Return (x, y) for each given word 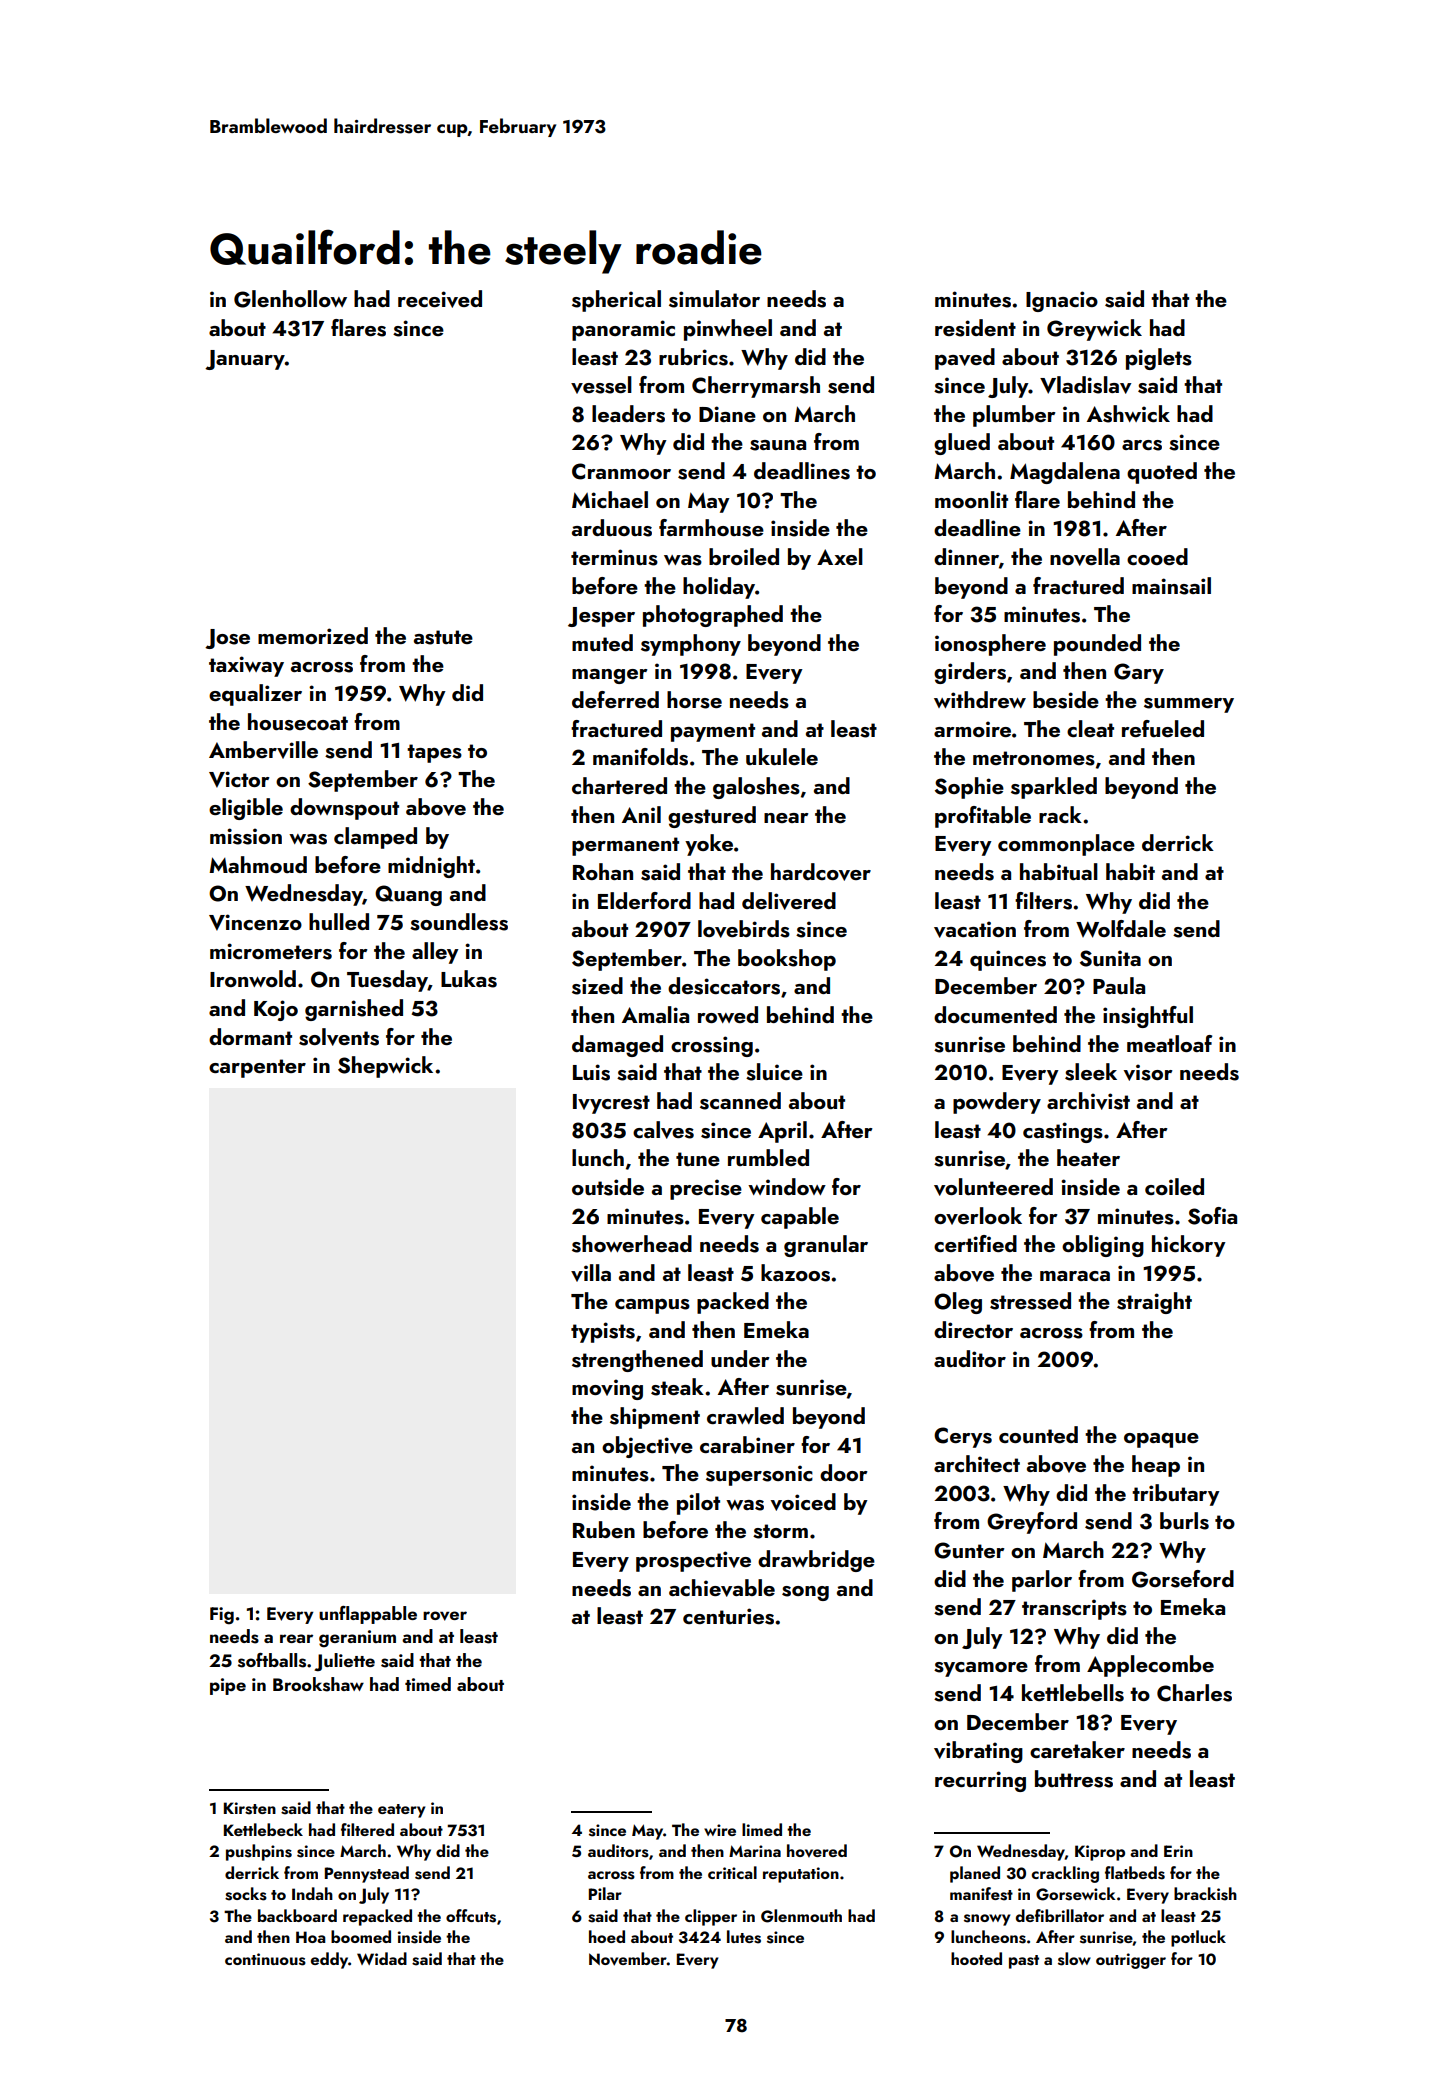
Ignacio (1062, 301)
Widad (382, 1958)
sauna (778, 445)
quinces (1008, 960)
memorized (313, 635)
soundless (459, 922)
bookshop (787, 960)
